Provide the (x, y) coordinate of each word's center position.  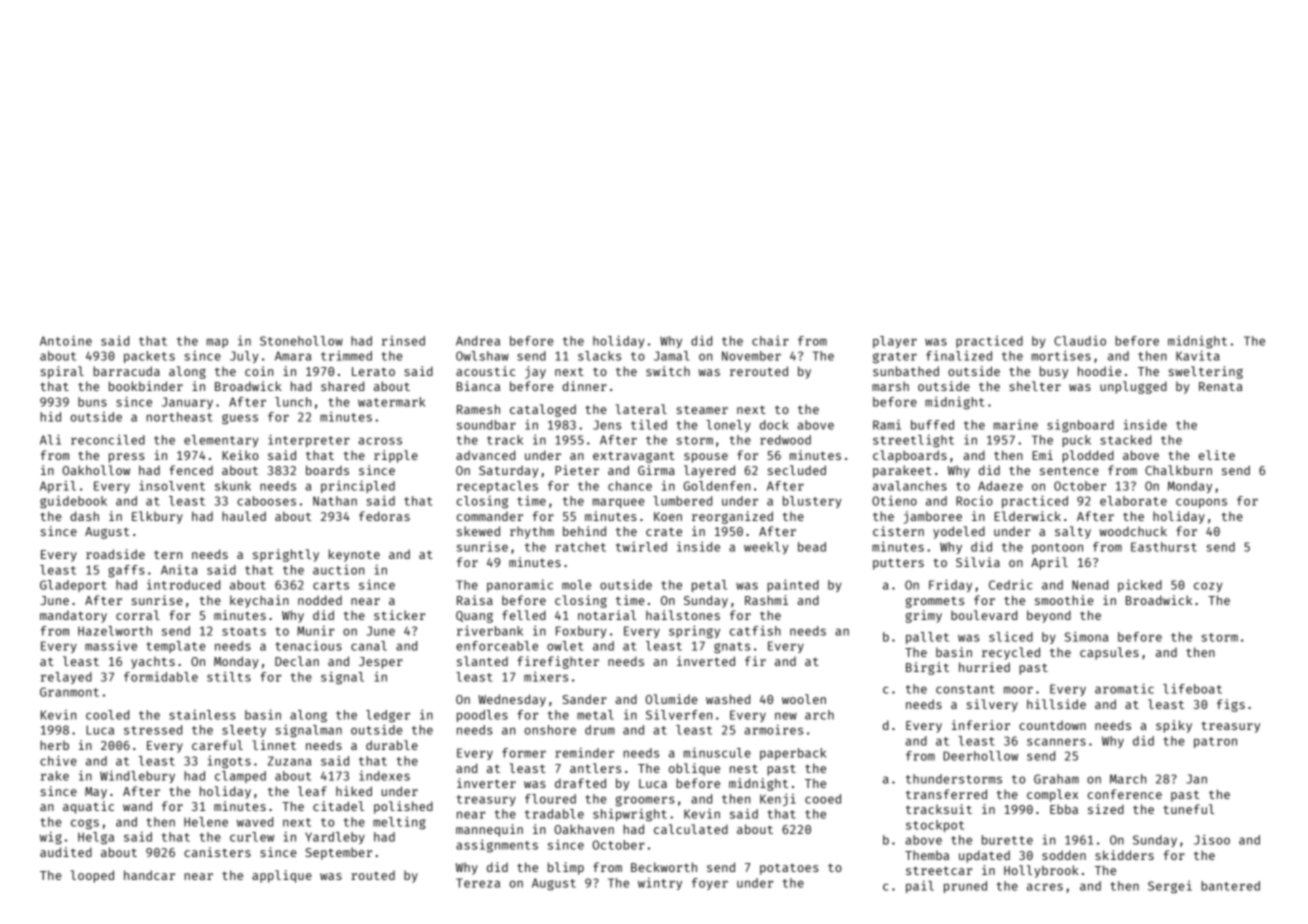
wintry (660, 884)
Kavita (1198, 355)
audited (66, 852)
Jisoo (1212, 839)
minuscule (717, 752)
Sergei (1170, 887)
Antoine (66, 340)
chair (770, 341)
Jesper (381, 663)
